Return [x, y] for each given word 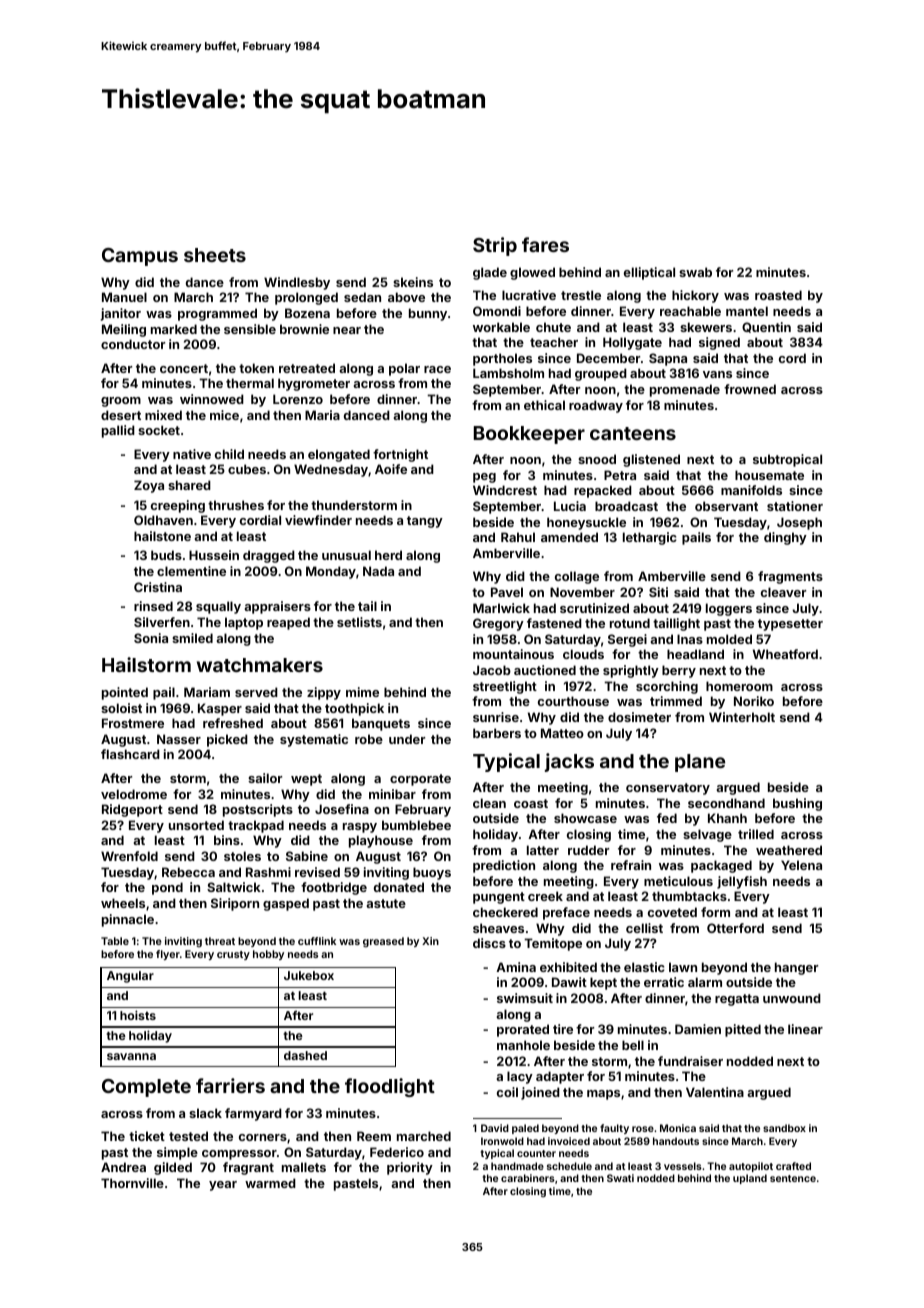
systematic [314, 740]
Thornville [132, 1183]
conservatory [668, 789]
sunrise [496, 717]
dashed [305, 1055]
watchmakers [260, 665]
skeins [413, 282]
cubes [247, 469]
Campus [140, 257]
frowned [750, 389]
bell [633, 1045]
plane [700, 763]
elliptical [649, 273]
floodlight [390, 1087]
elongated [339, 455]
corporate [420, 780]
